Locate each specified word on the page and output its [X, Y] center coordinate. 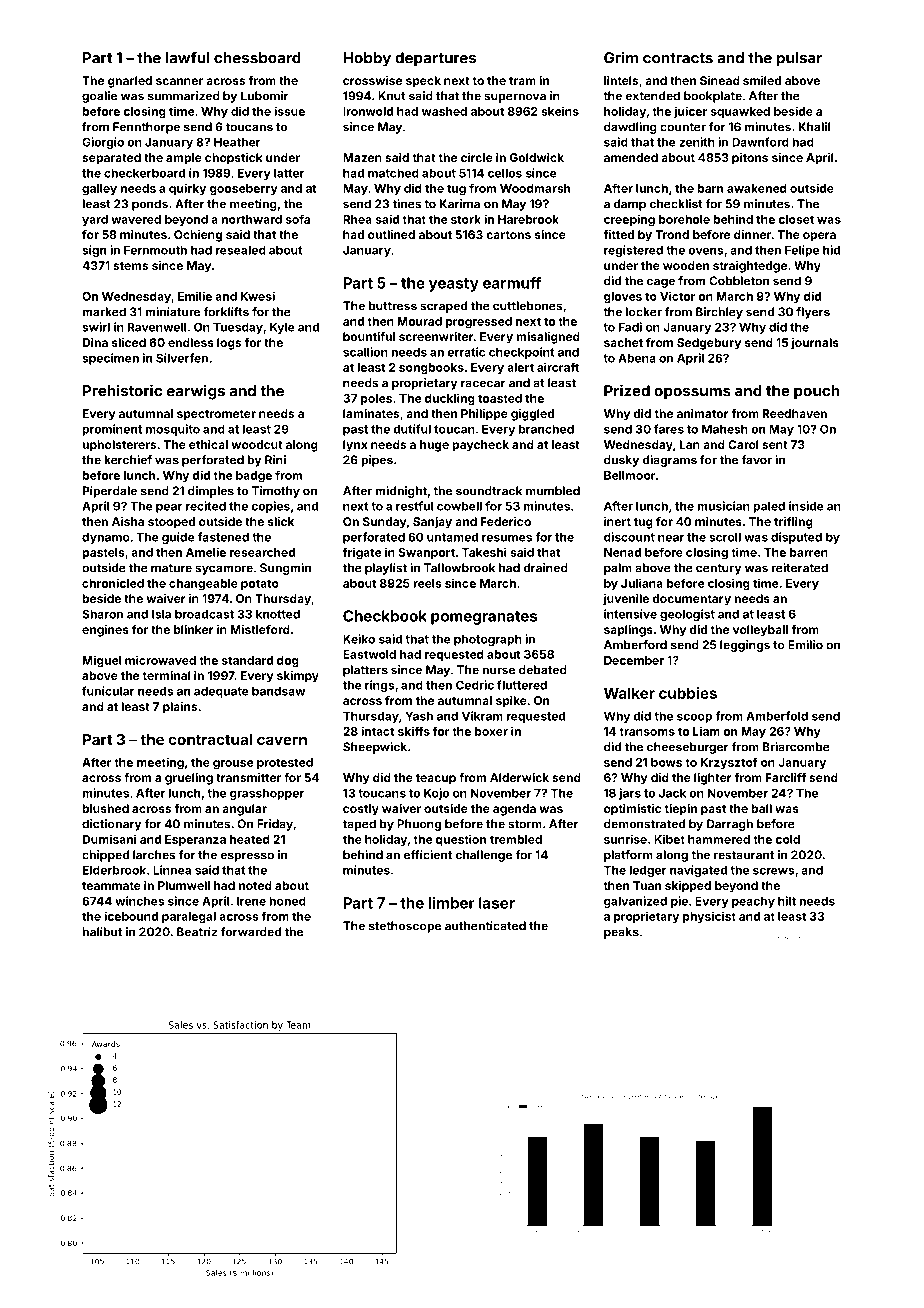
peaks [621, 933]
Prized [627, 390]
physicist [709, 917]
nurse [498, 671]
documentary [691, 600]
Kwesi [258, 296]
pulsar [799, 59]
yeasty [454, 285]
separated [111, 159]
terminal [166, 675]
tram [522, 81]
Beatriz [197, 932]
